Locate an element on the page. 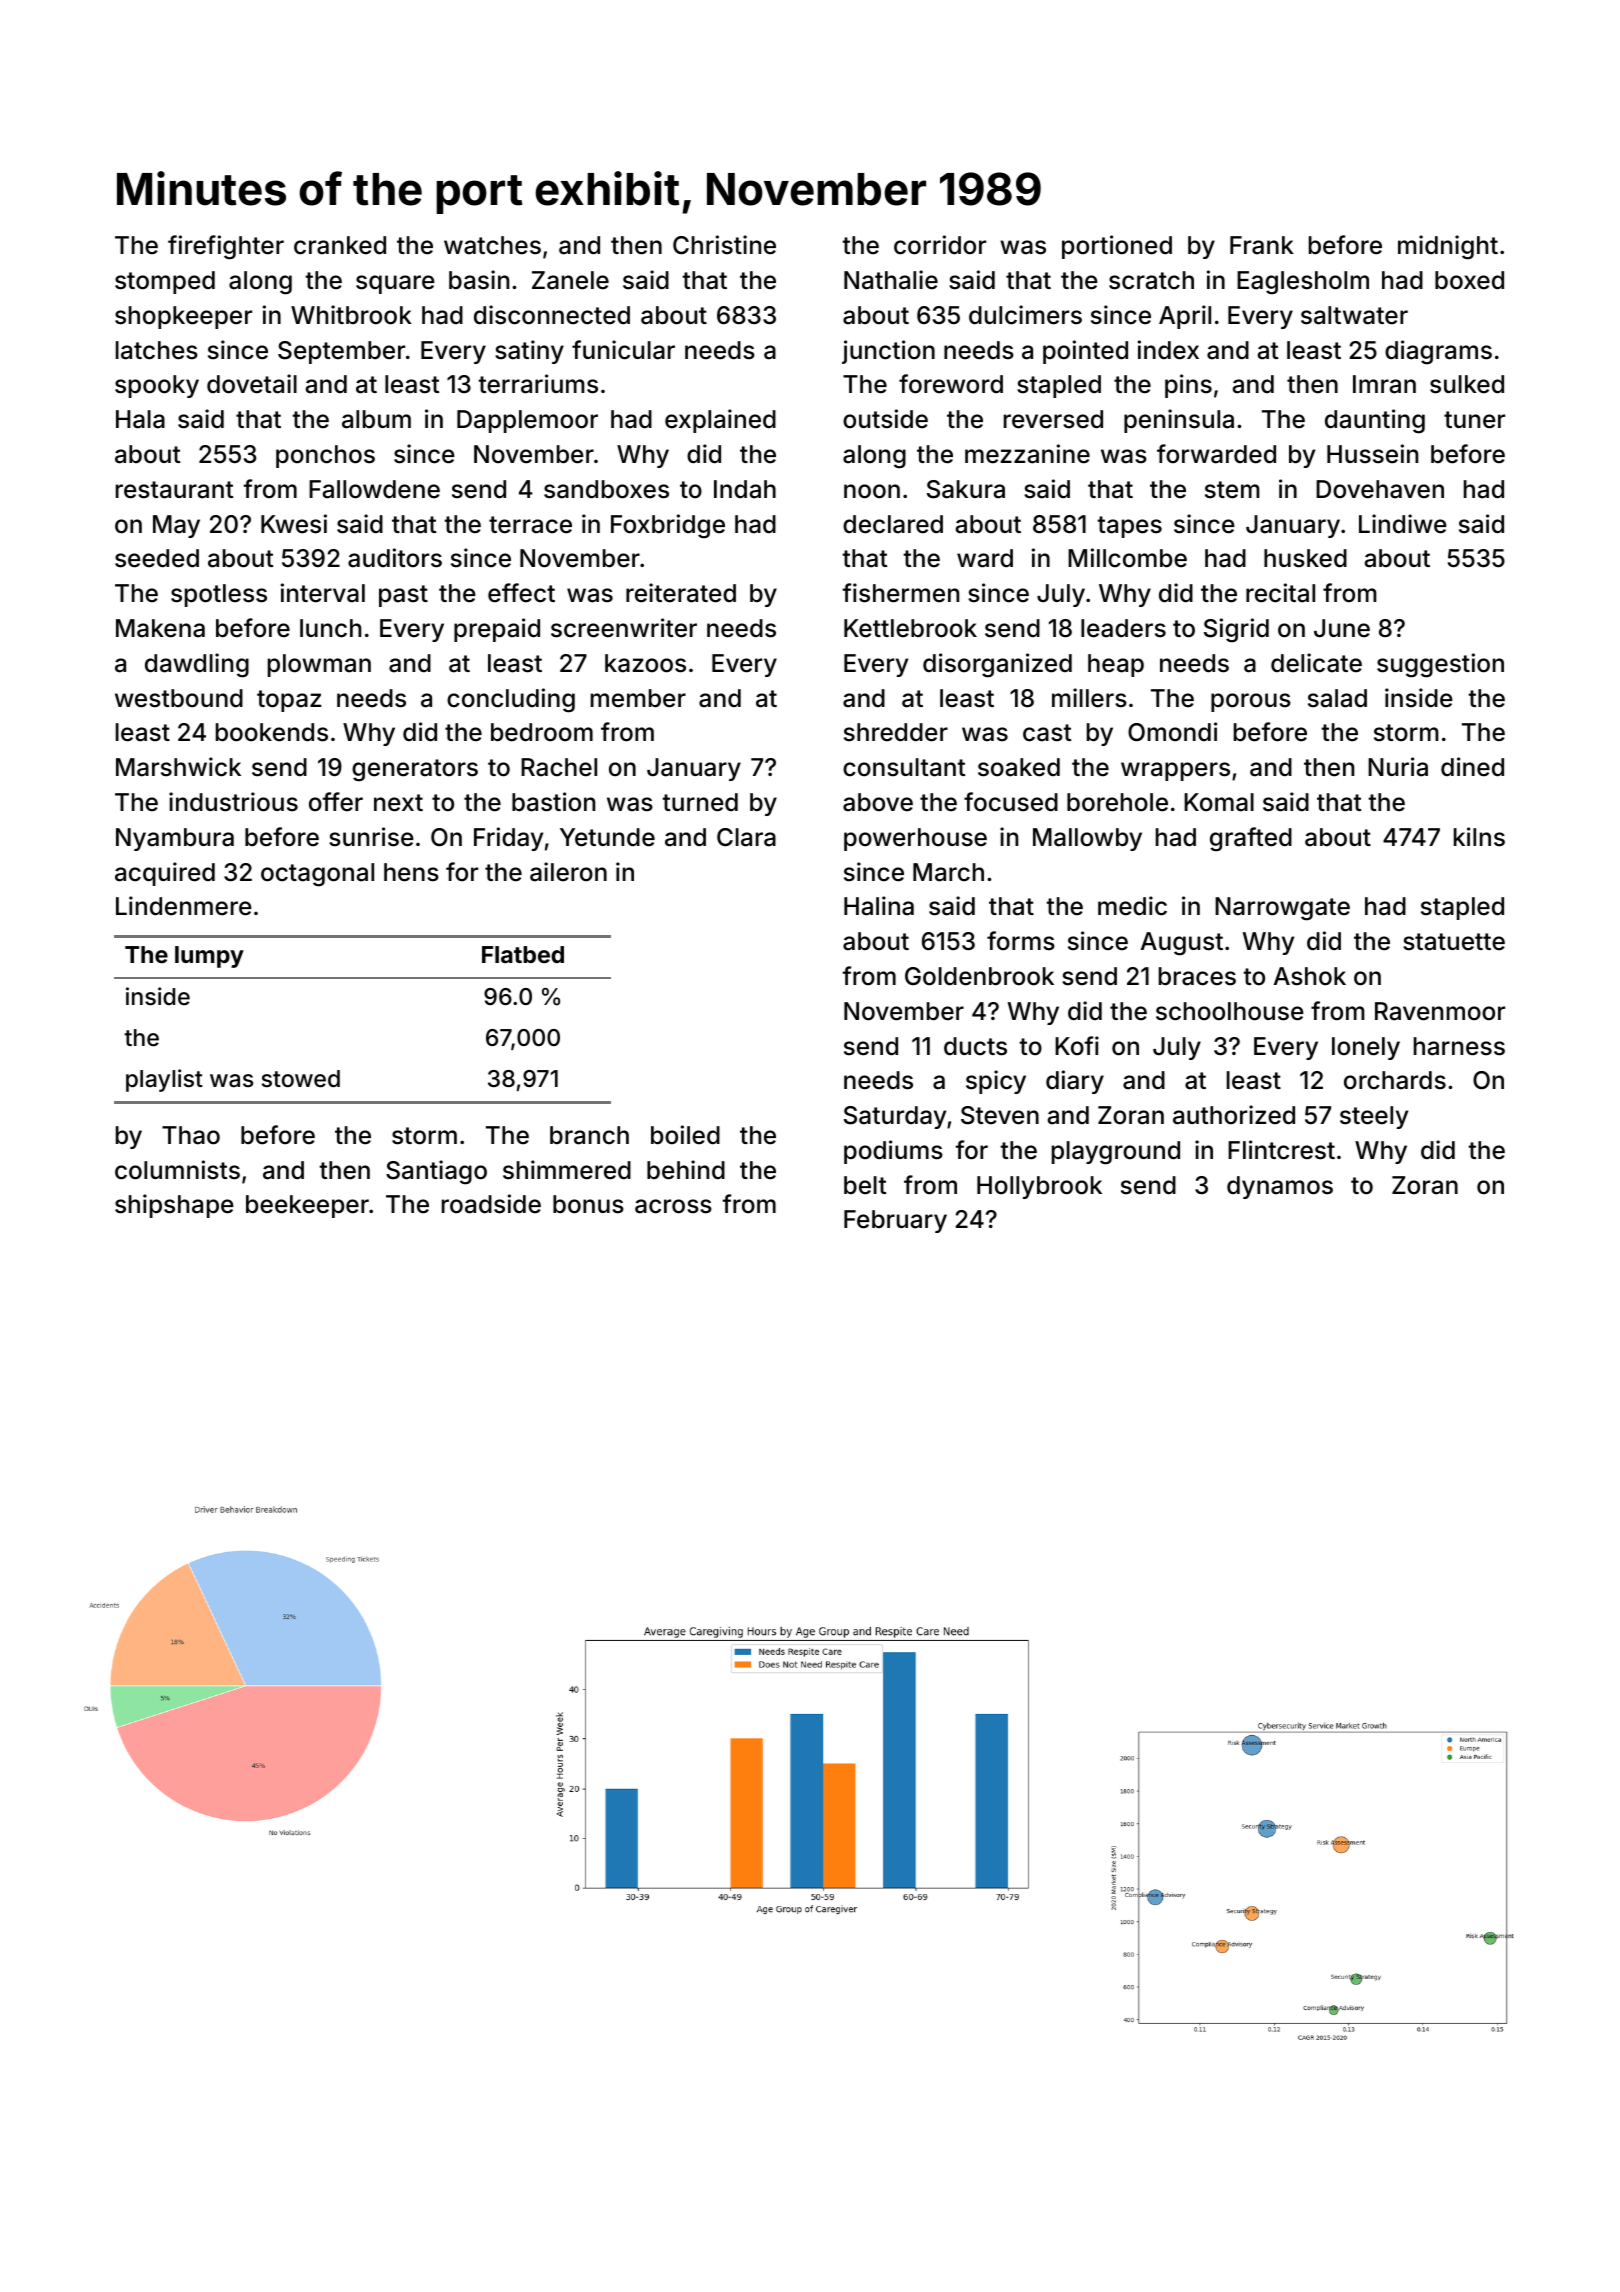 Image resolution: width=1620 pixels, height=2292 pixels. shipshape is located at coordinates (174, 1206).
